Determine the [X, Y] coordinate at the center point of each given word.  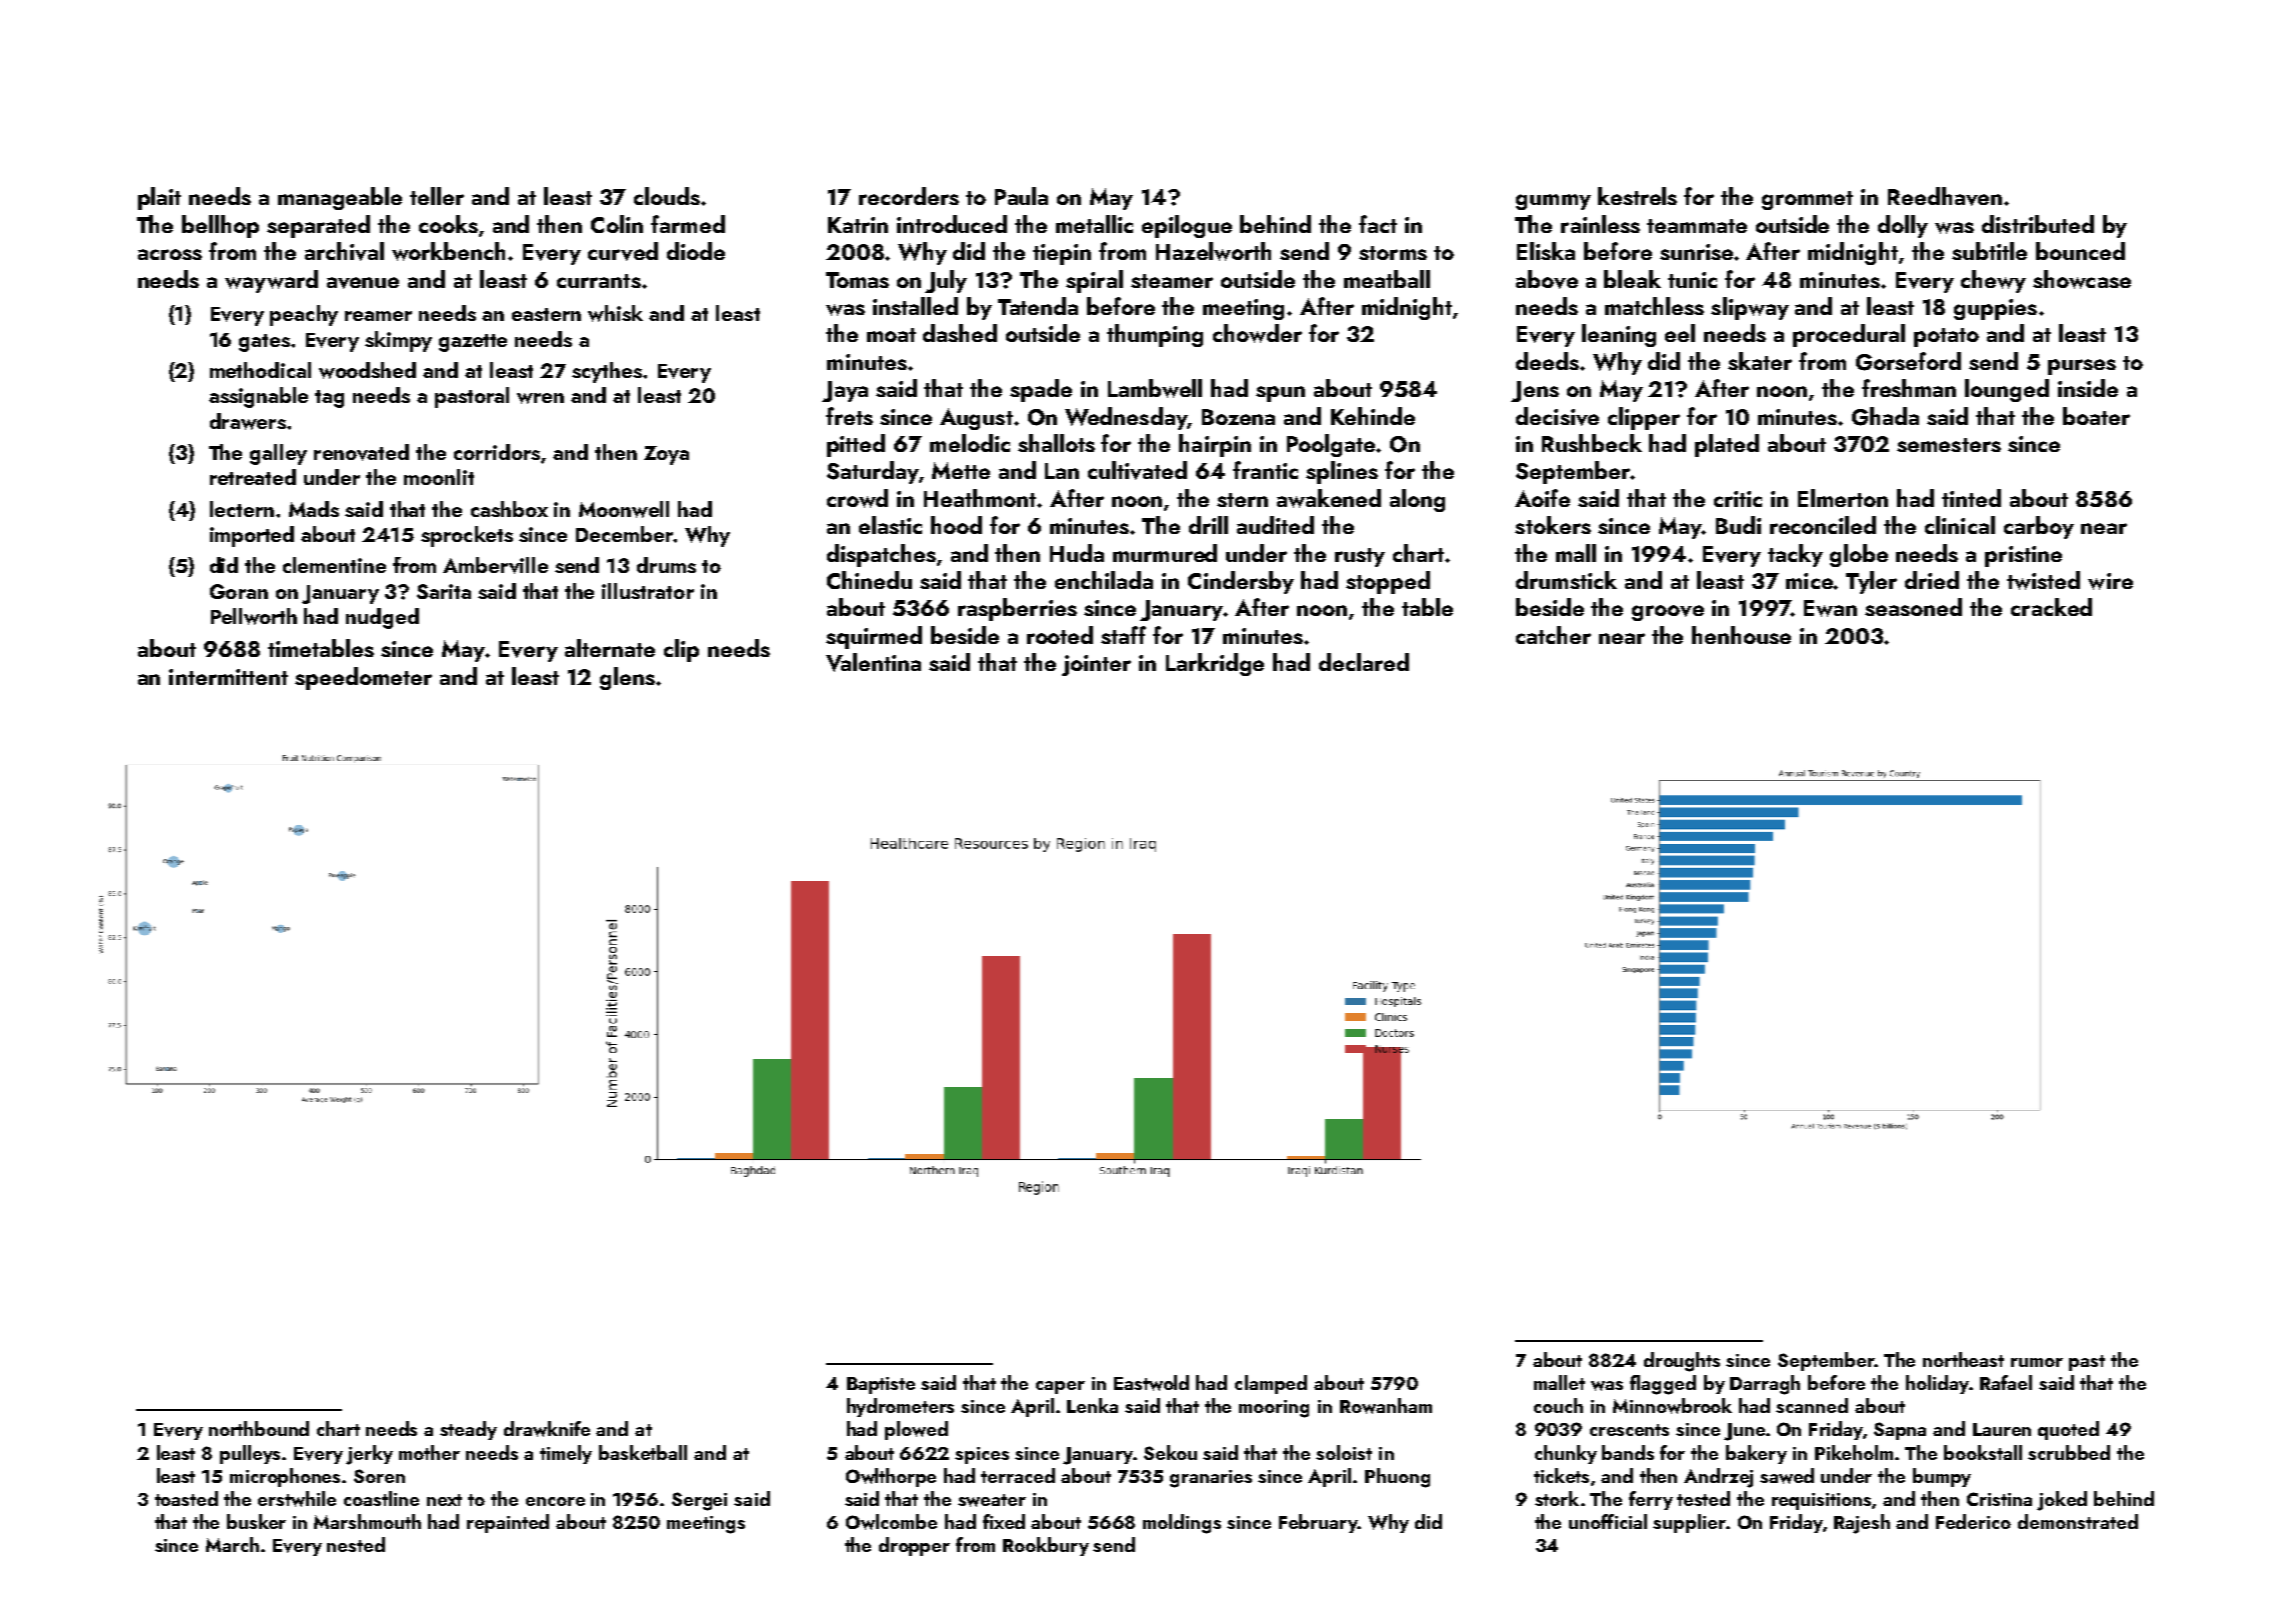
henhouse [1741, 635]
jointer [1096, 665]
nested [356, 1544]
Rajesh [1862, 1524]
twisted [2043, 580]
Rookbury [1046, 1546]
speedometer [363, 678]
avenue [363, 283]
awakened [1329, 498]
